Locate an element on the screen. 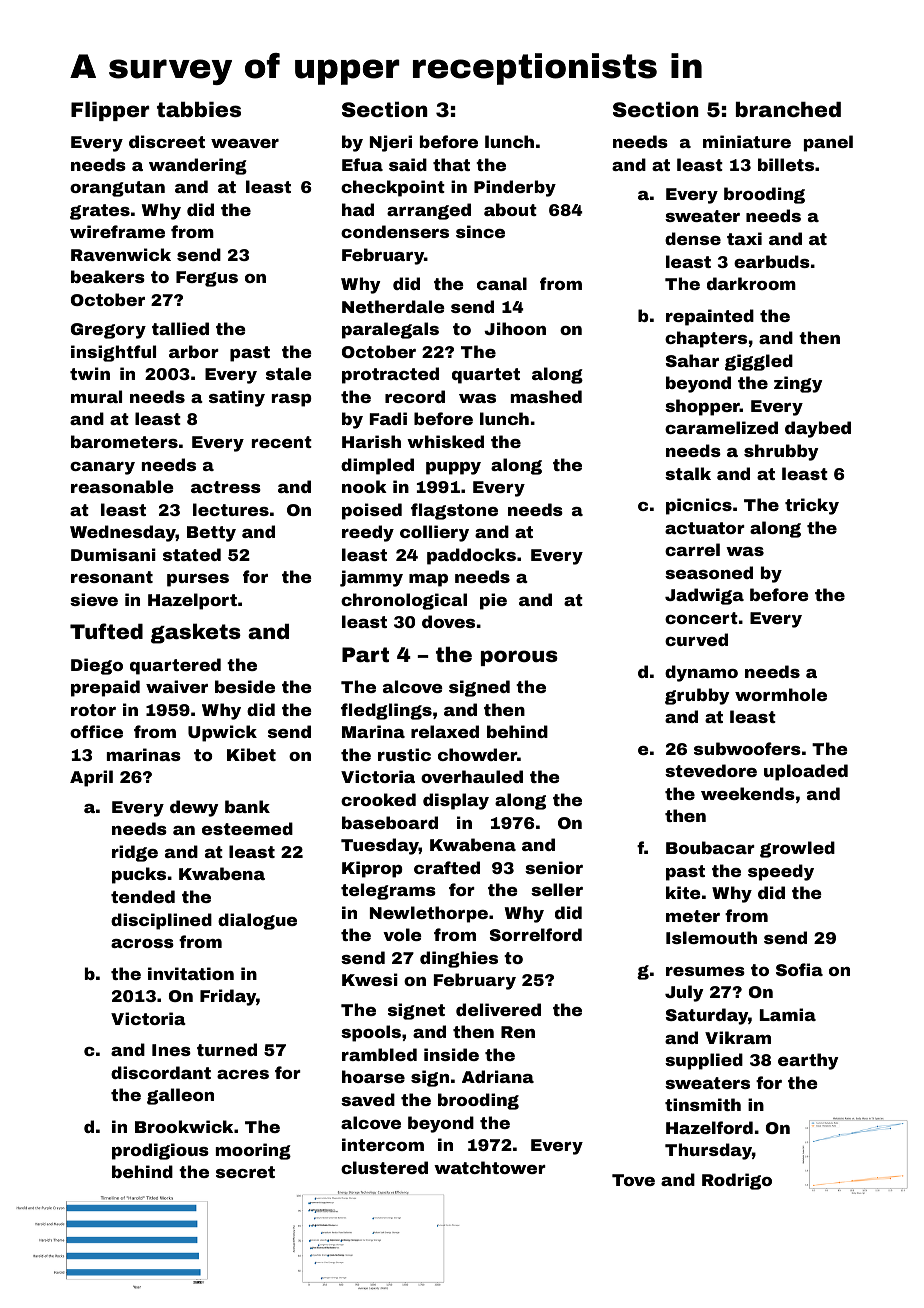 This screenshot has height=1308, width=924. speedy is located at coordinates (781, 872).
